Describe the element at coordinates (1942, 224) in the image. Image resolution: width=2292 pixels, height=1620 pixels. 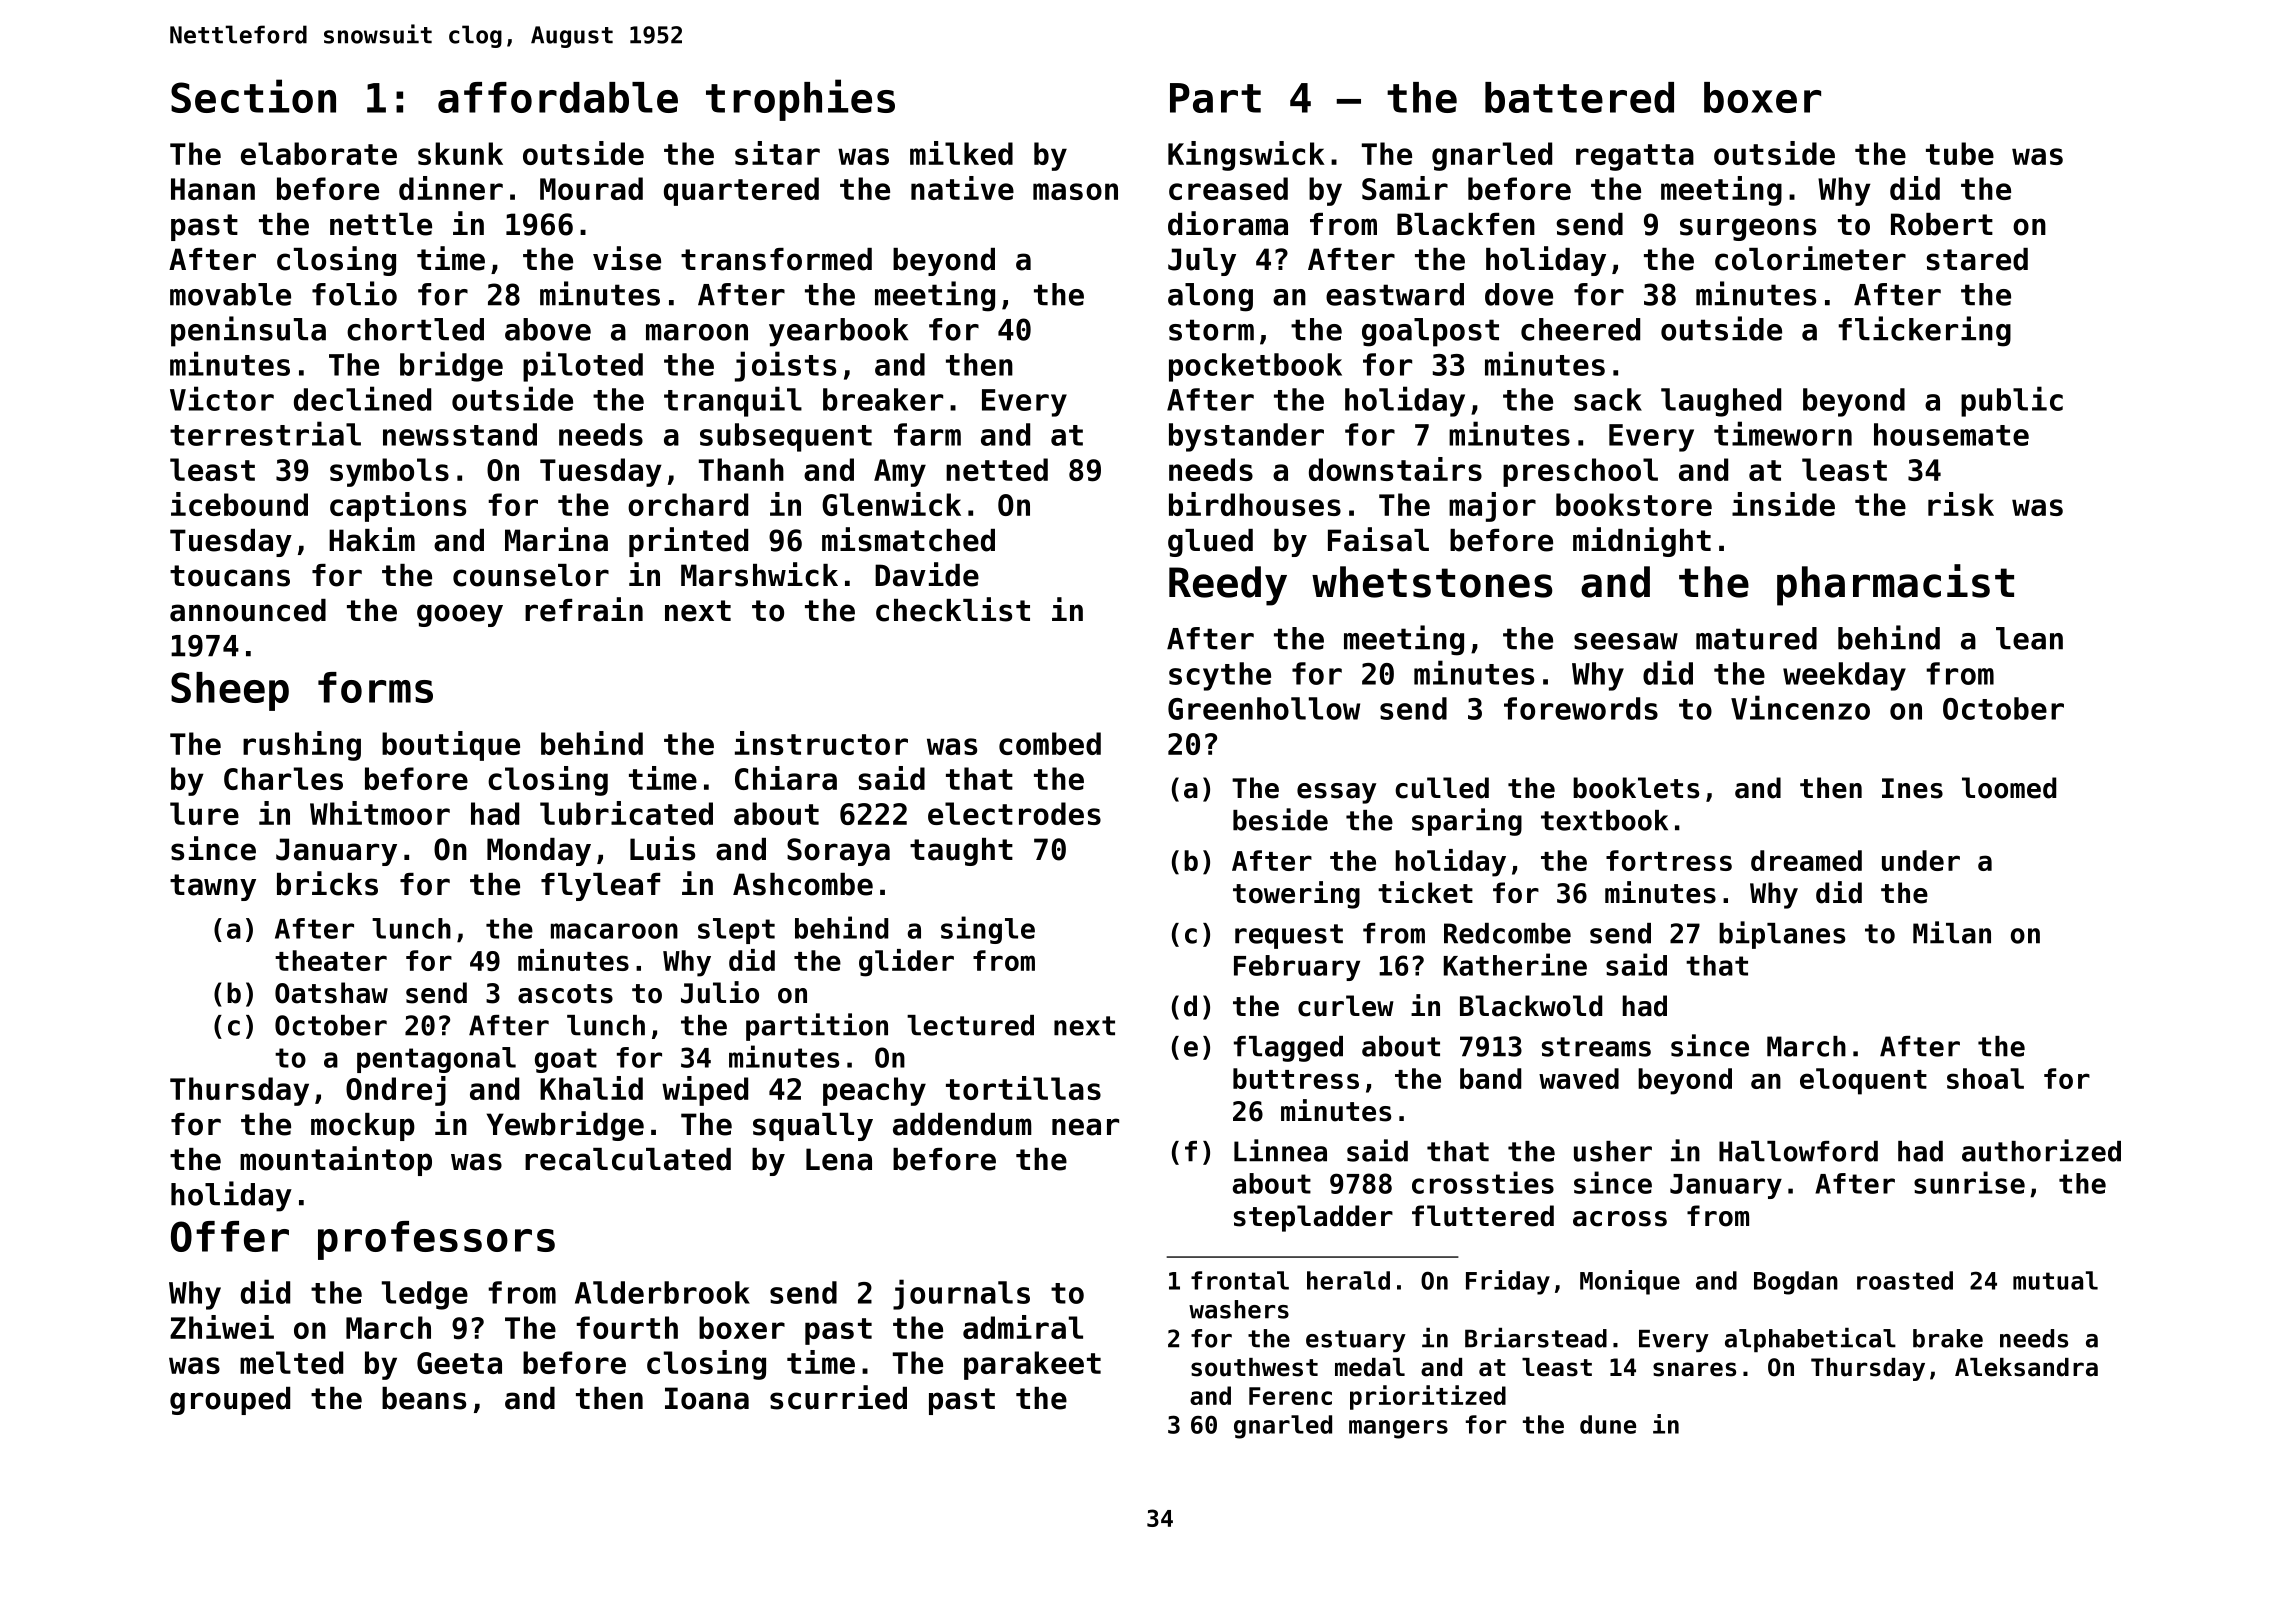
I see `Robert` at that location.
